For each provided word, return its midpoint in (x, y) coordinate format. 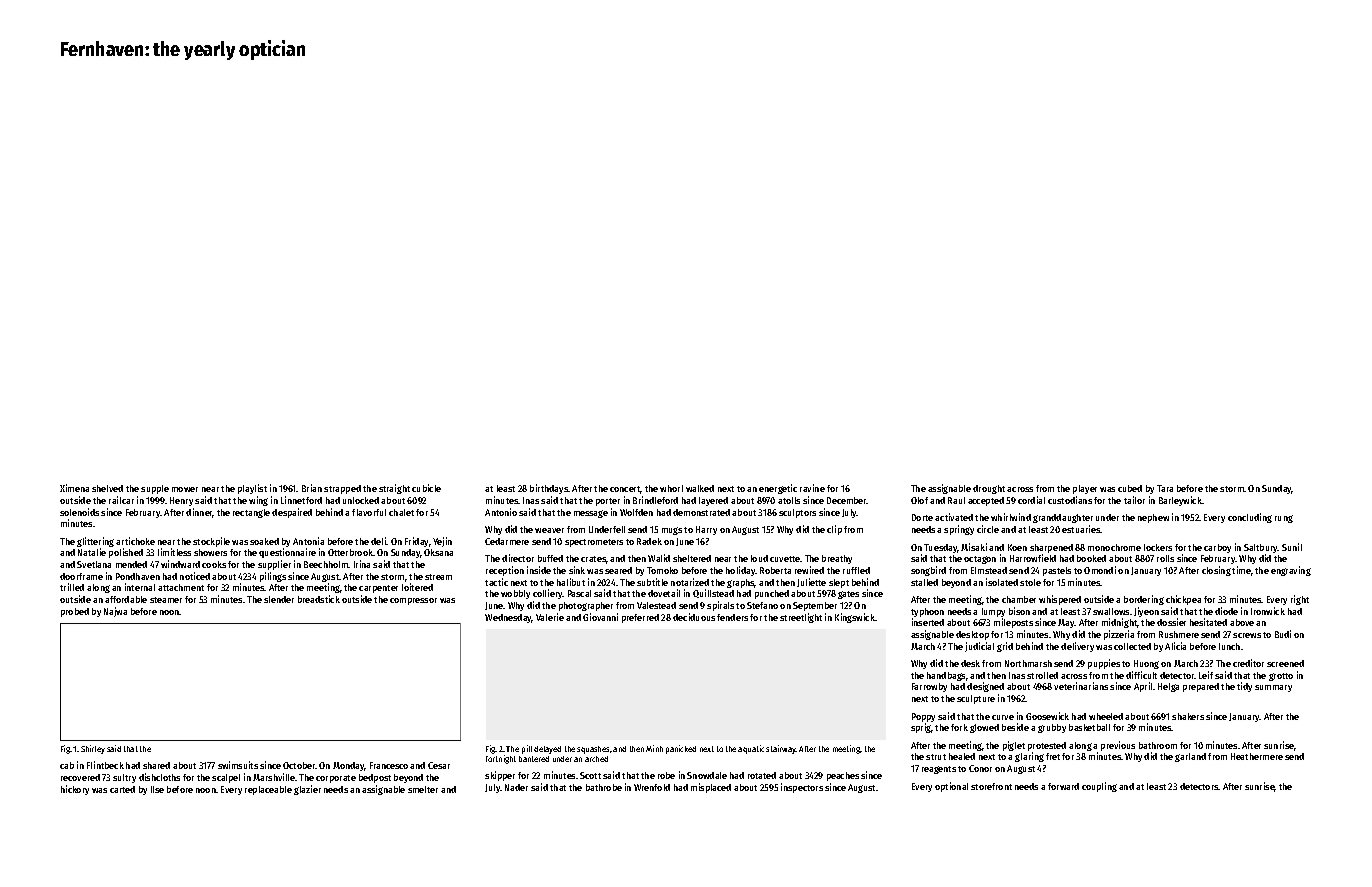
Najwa (115, 612)
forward (1063, 786)
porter (608, 502)
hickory (75, 790)
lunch (1229, 646)
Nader (516, 787)
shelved (107, 488)
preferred (640, 618)
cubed (1130, 488)
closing (1216, 571)
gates (848, 595)
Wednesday (508, 618)
